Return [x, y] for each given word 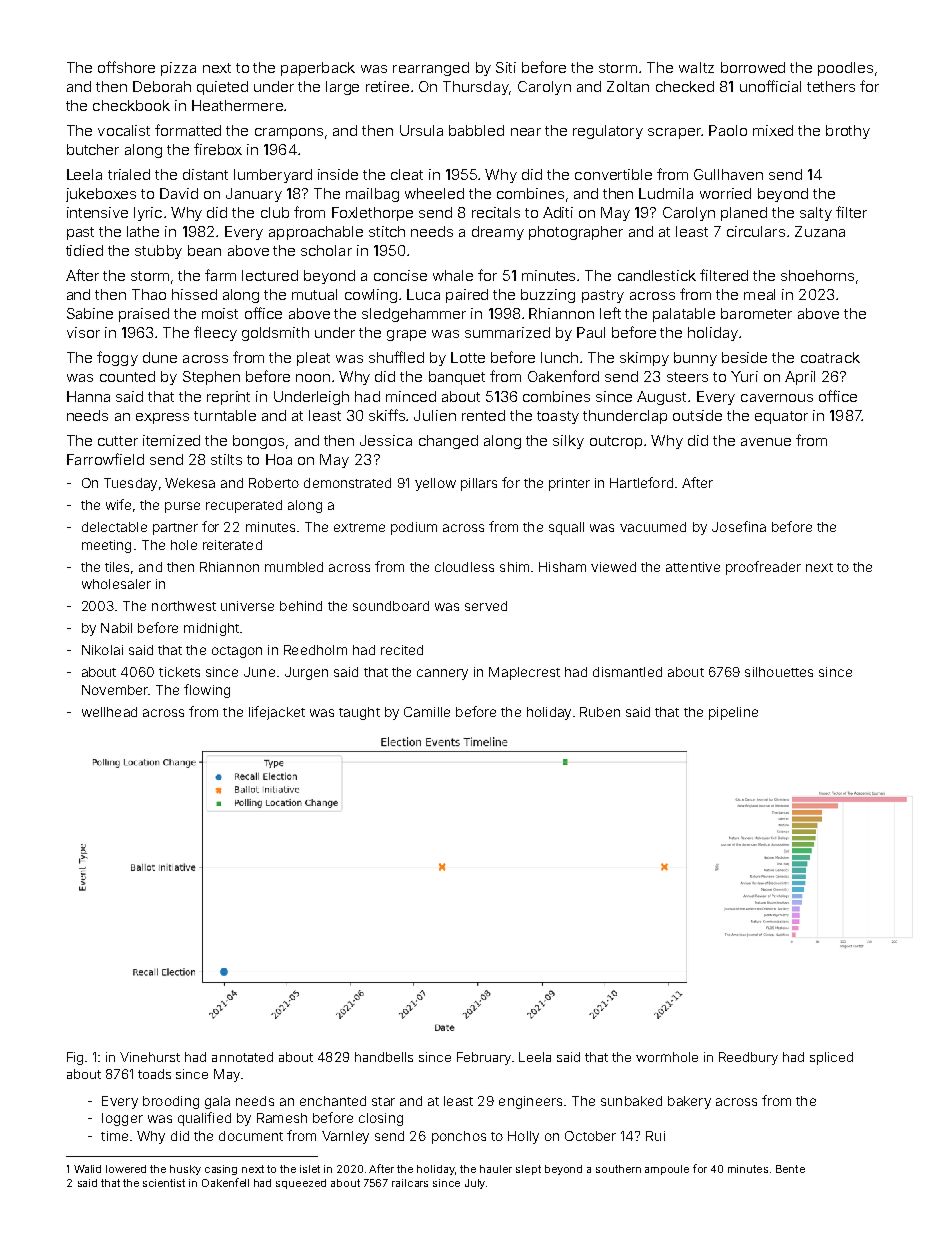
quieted [222, 88]
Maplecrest [524, 673]
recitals [496, 212]
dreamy [498, 233]
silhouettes [779, 672]
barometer [756, 313]
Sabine [90, 313]
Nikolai [102, 650]
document [251, 1136]
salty [816, 214]
